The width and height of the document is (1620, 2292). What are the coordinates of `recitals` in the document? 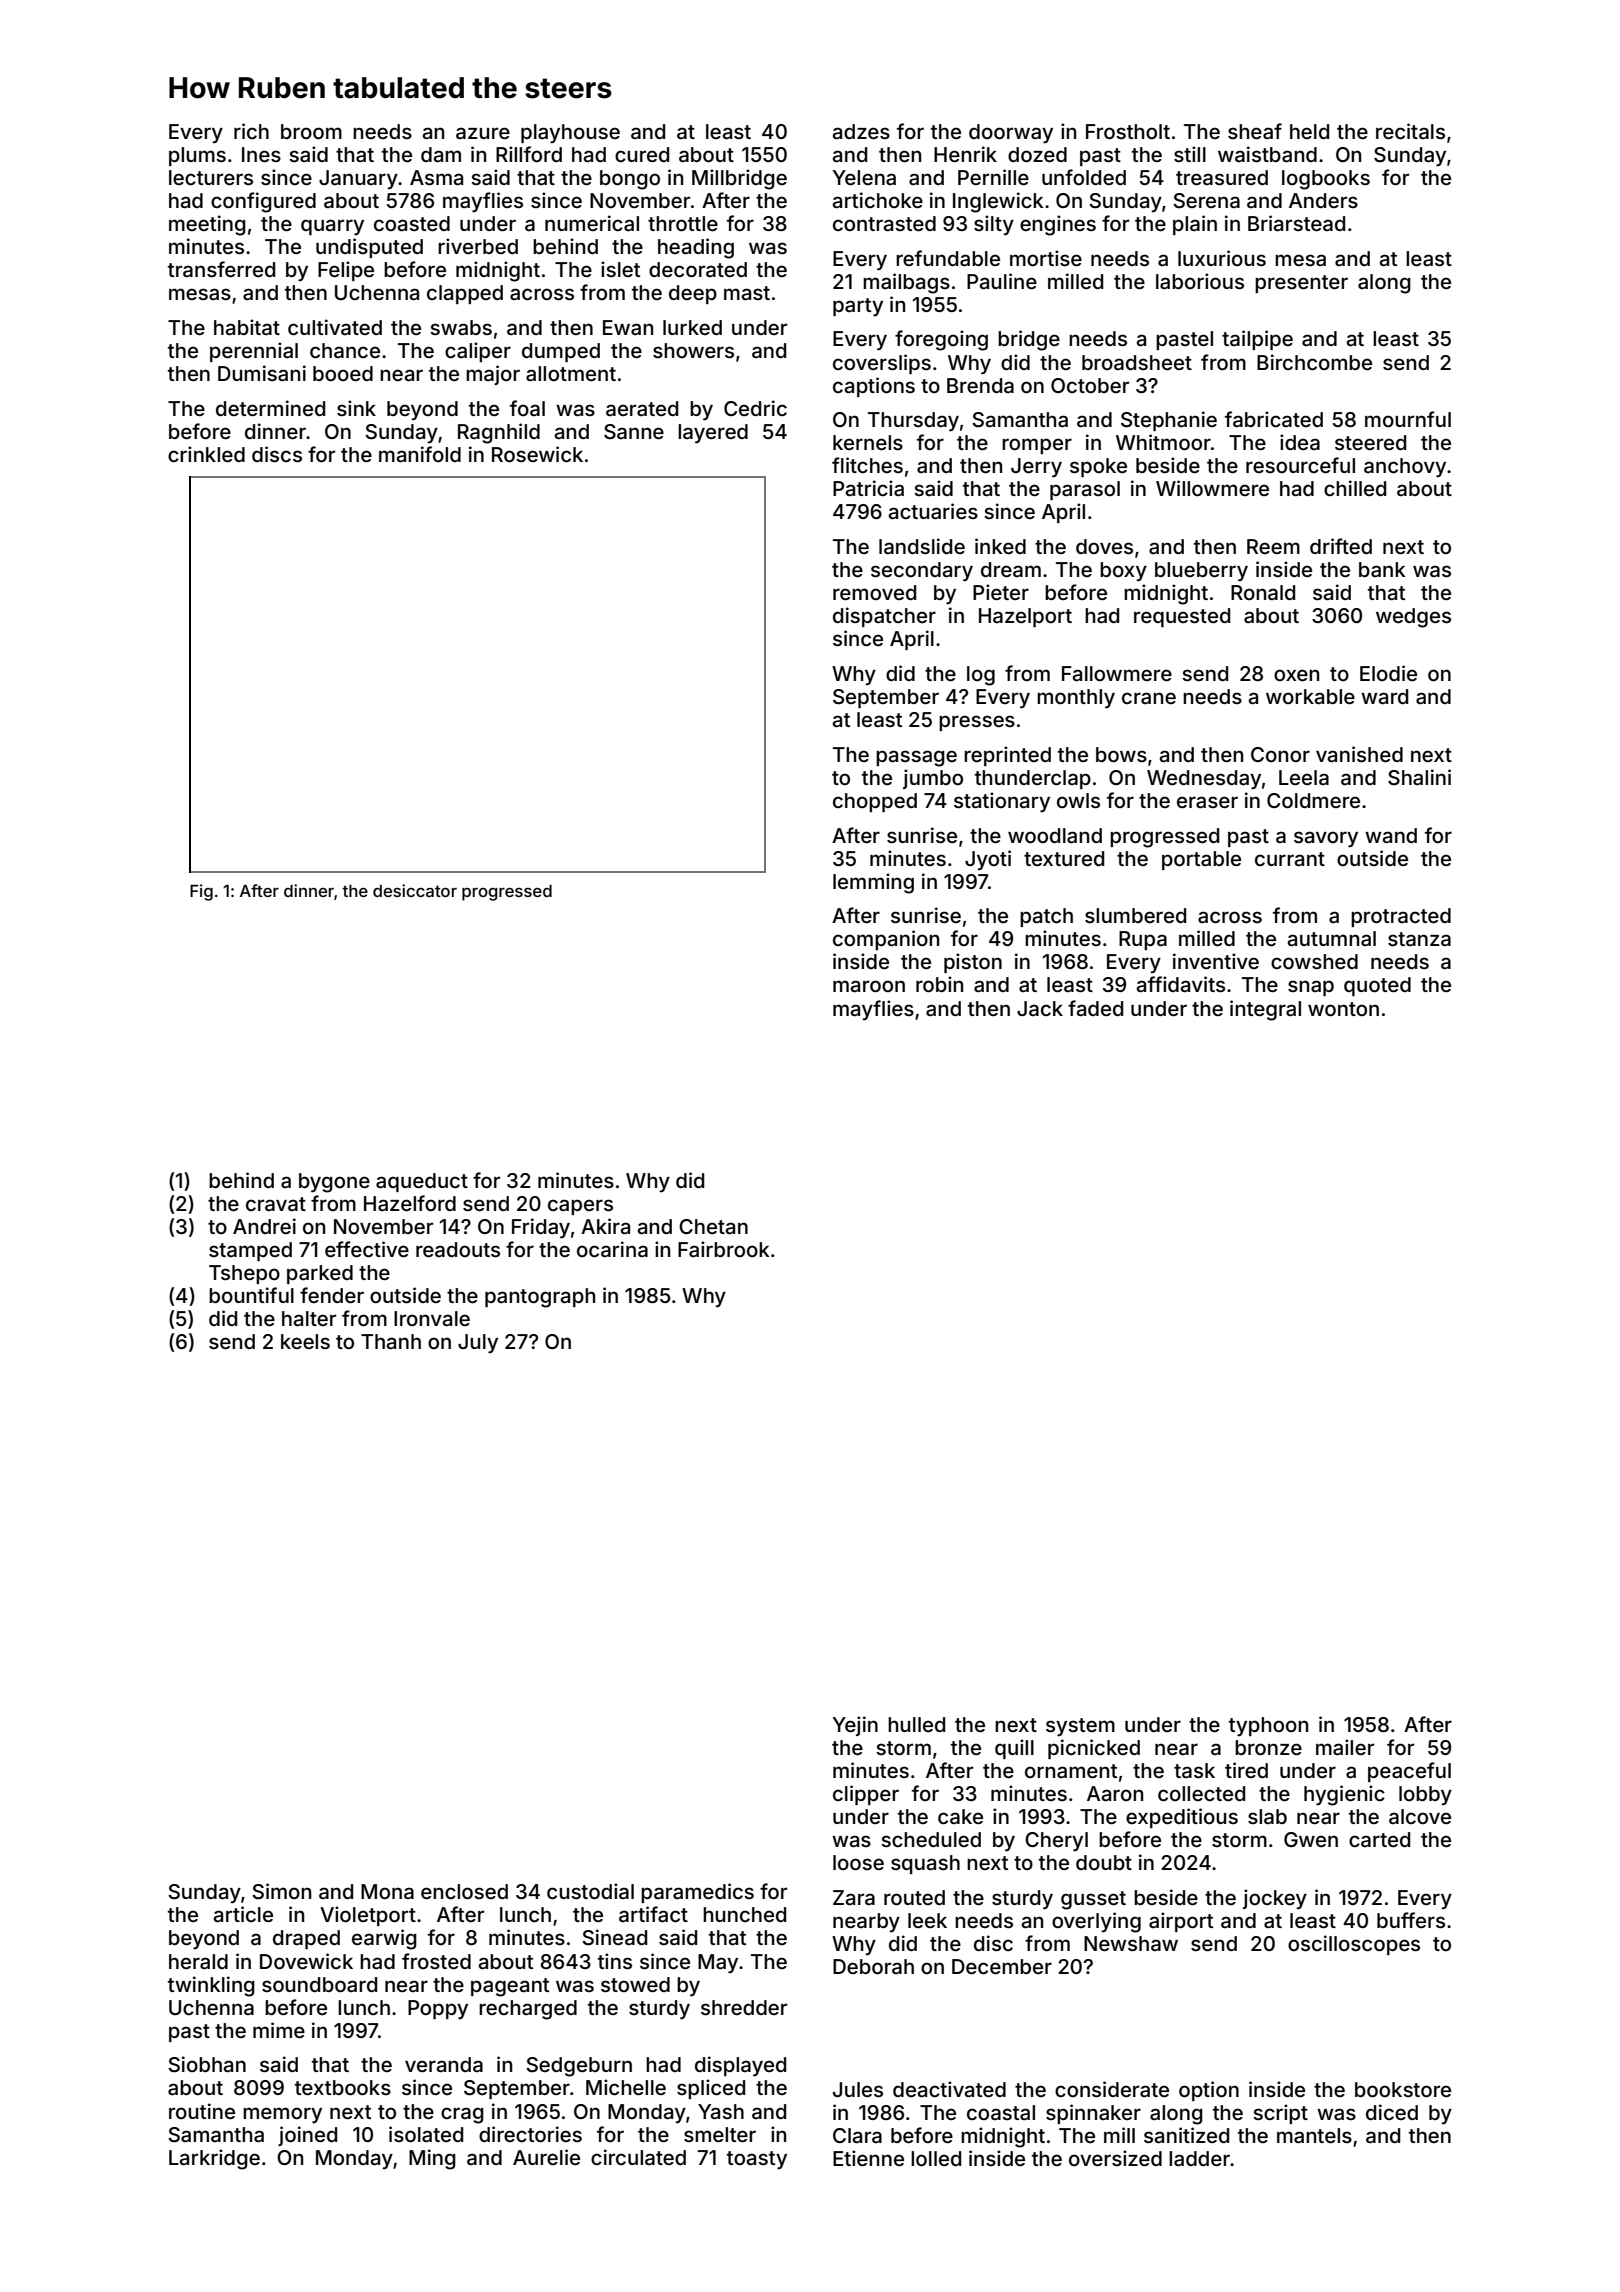 It's located at (1410, 131).
